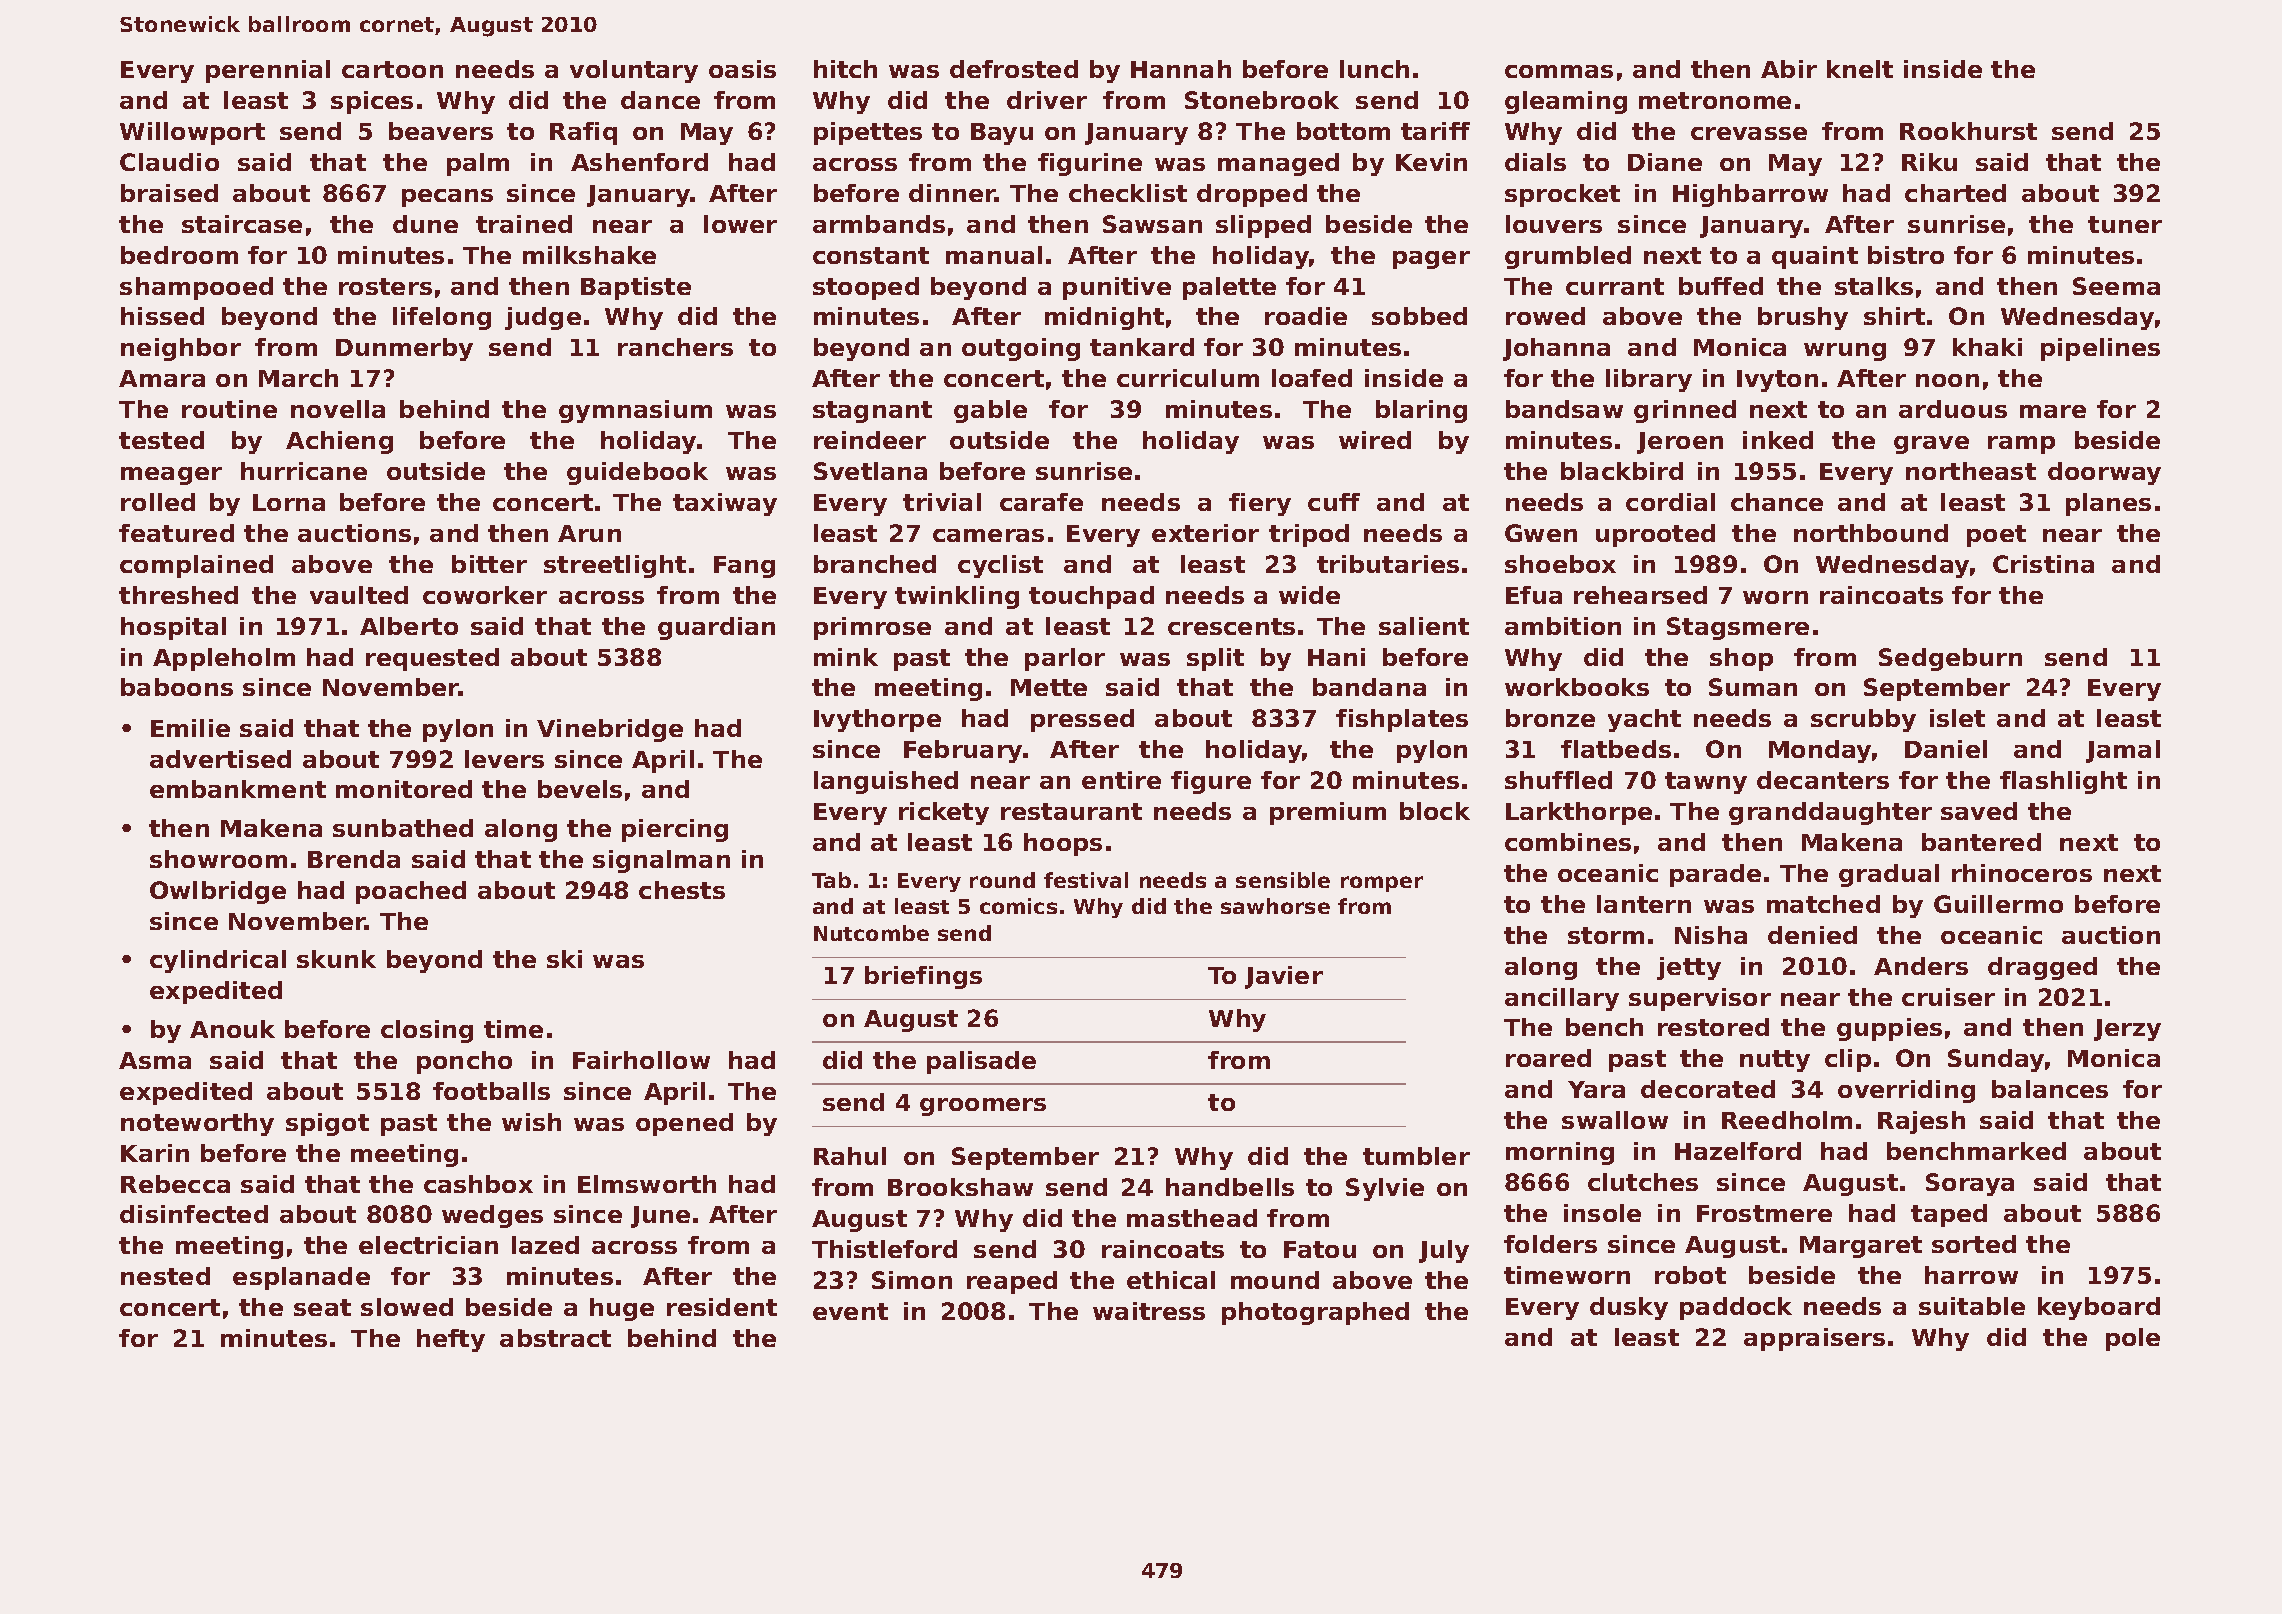  What do you see at coordinates (1041, 502) in the document?
I see `carafe` at bounding box center [1041, 502].
